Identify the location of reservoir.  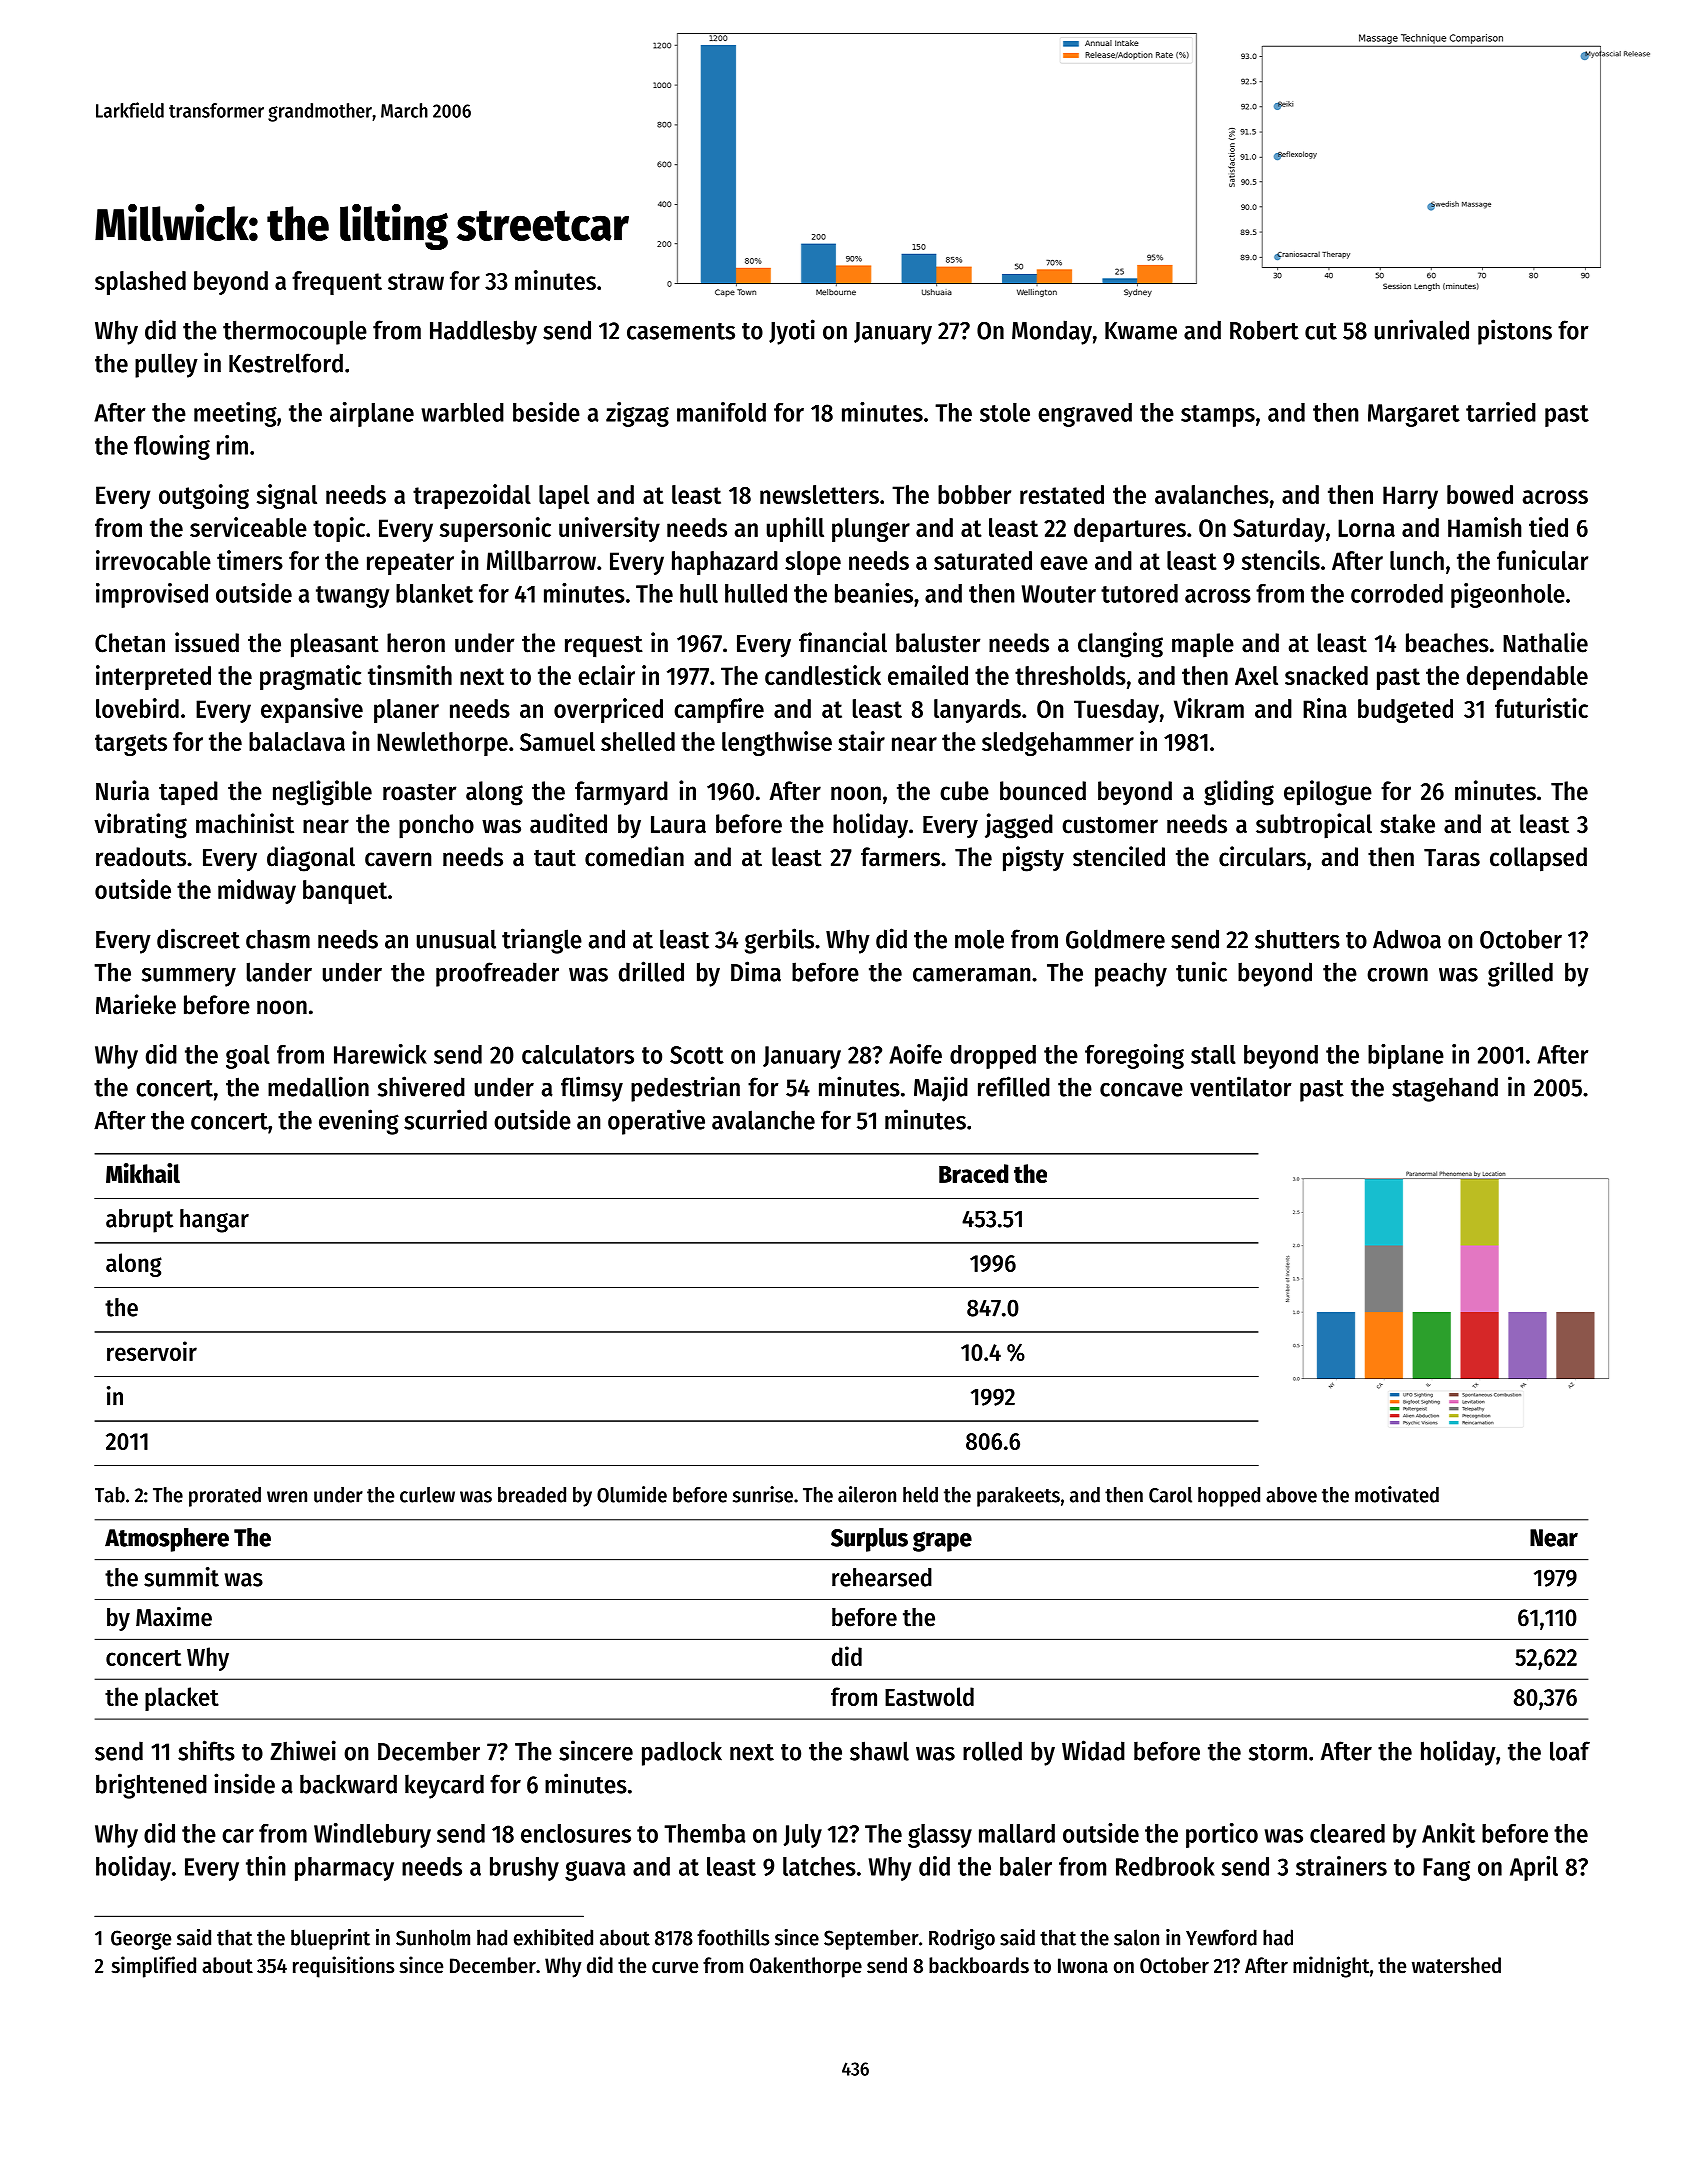
(152, 1351).
